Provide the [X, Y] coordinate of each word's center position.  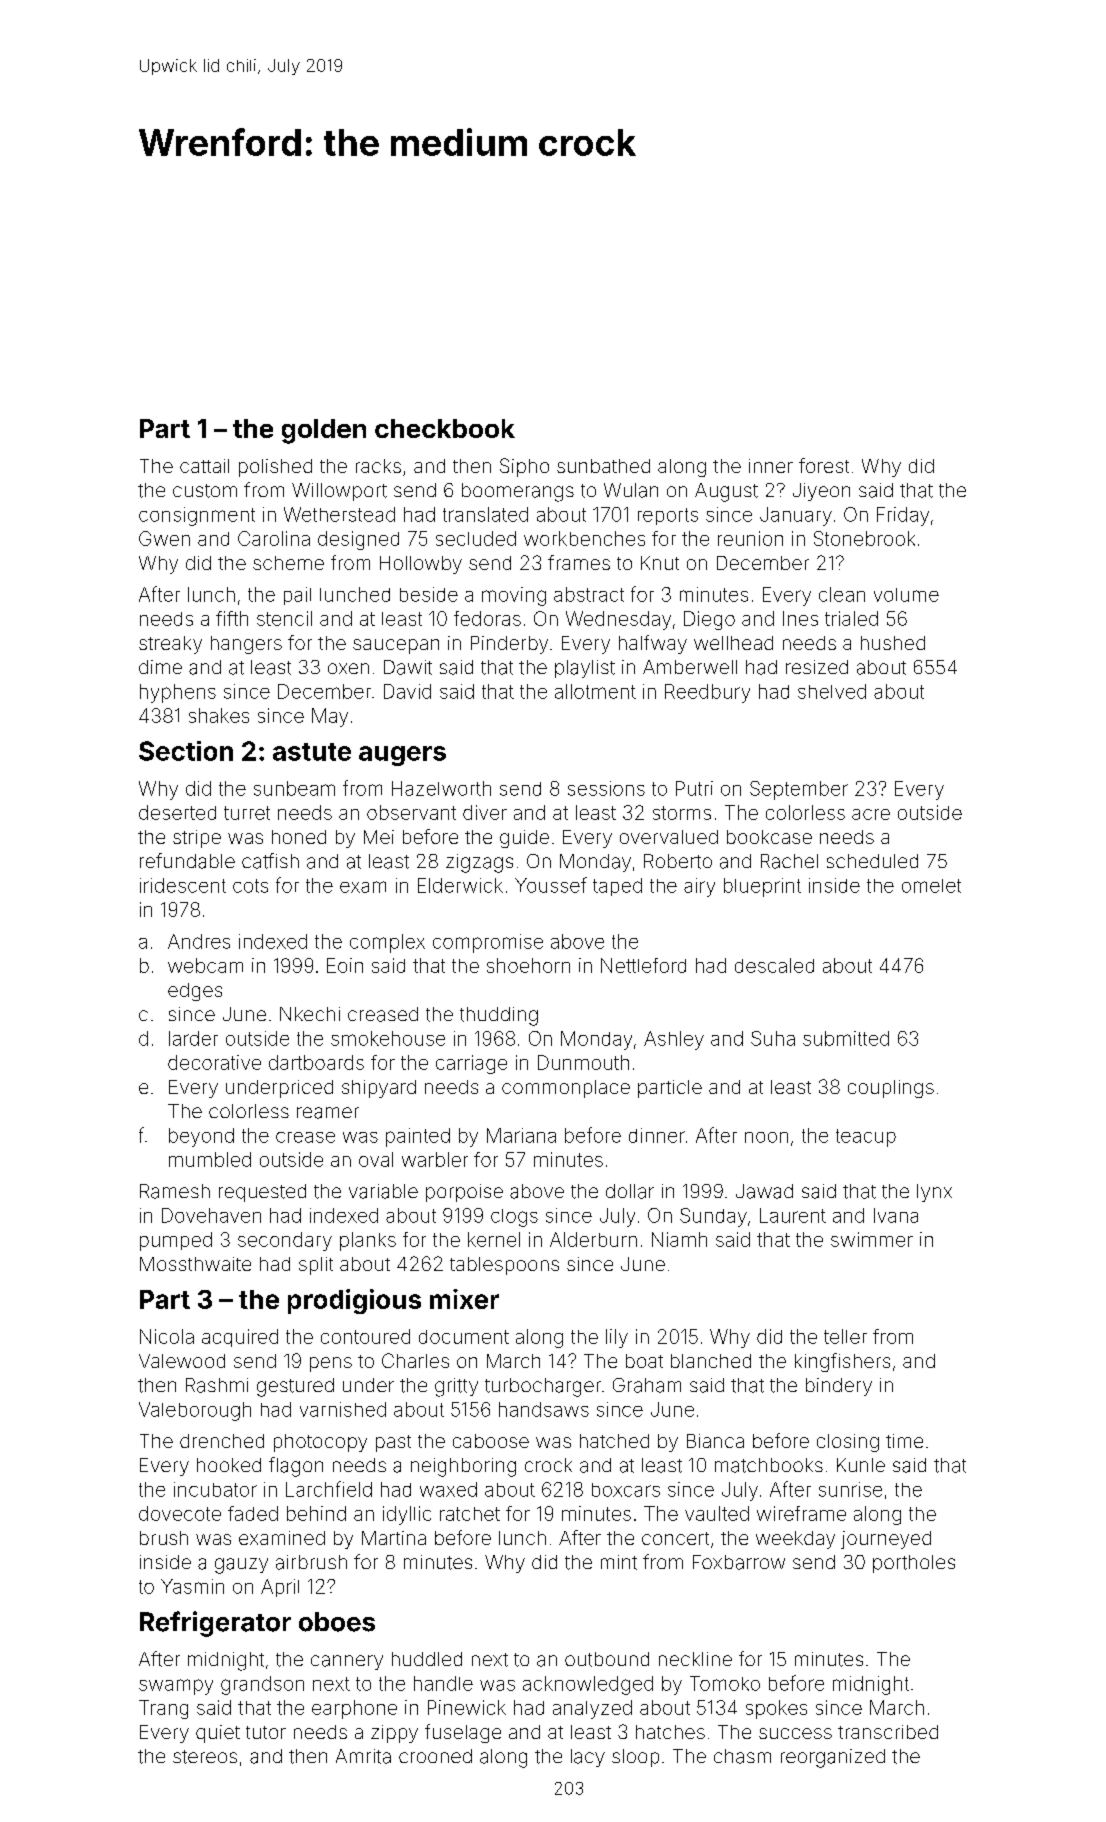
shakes [219, 715]
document [464, 1337]
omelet [931, 886]
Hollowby [421, 565]
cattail [204, 466]
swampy [176, 1687]
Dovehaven [211, 1215]
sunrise [850, 1489]
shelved [832, 691]
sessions [606, 788]
